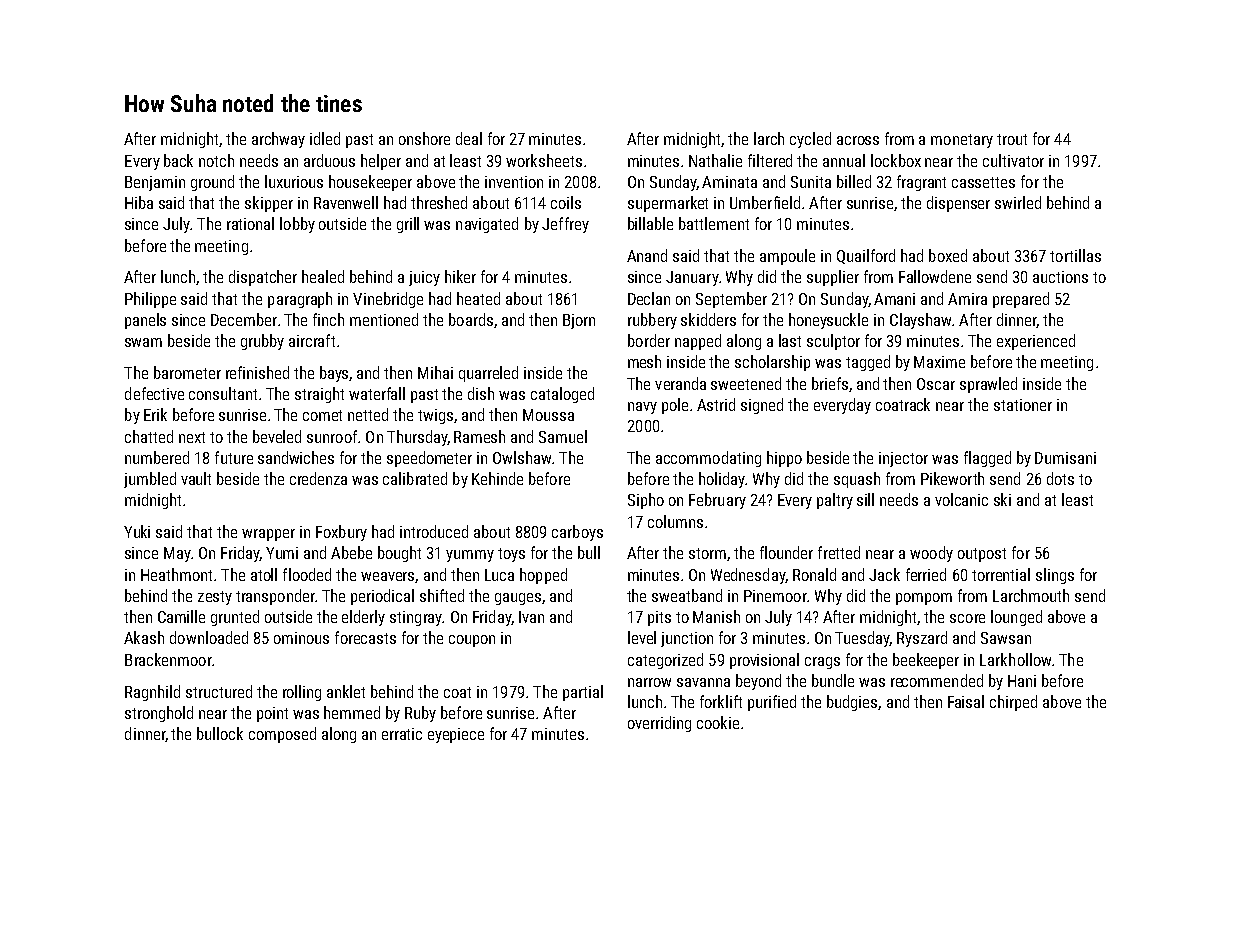  I want to click on Dumisani, so click(1065, 458).
